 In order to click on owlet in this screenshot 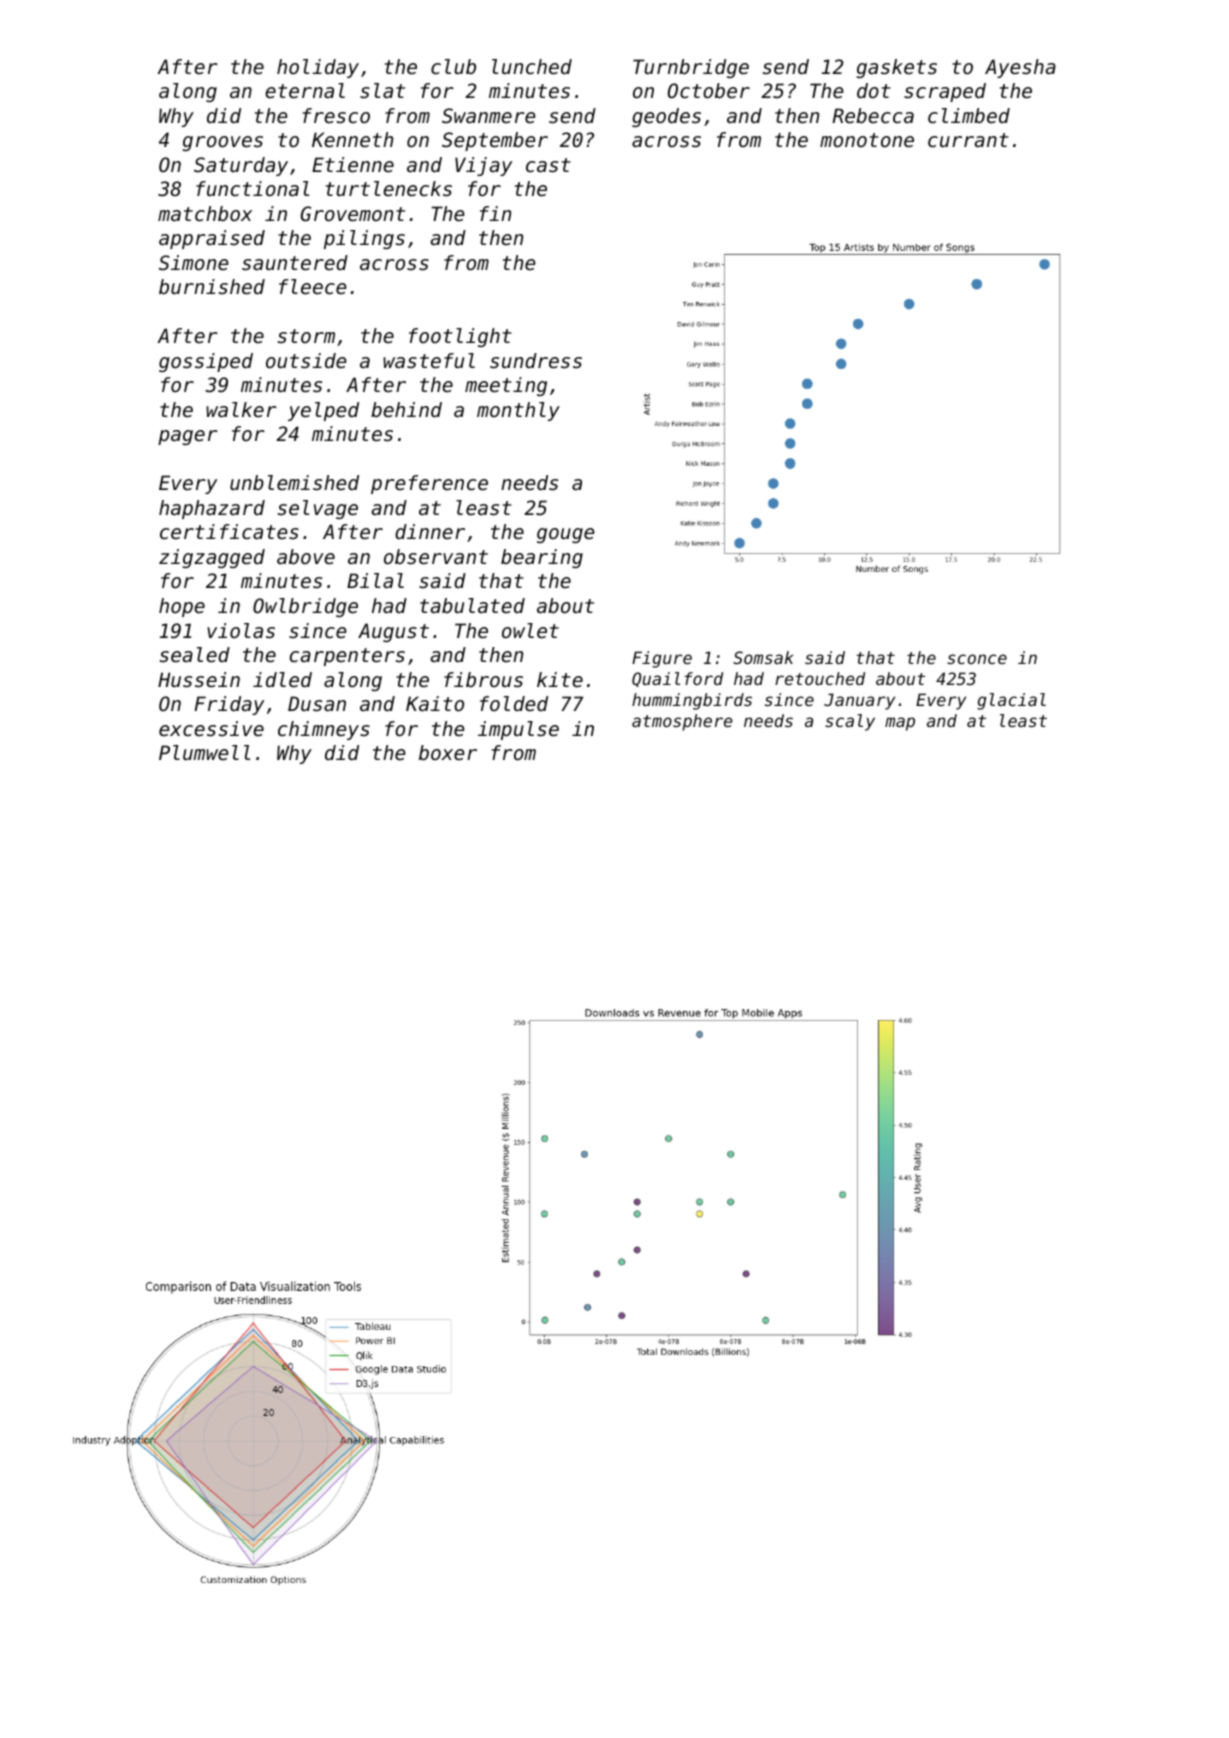, I will do `click(530, 631)`.
